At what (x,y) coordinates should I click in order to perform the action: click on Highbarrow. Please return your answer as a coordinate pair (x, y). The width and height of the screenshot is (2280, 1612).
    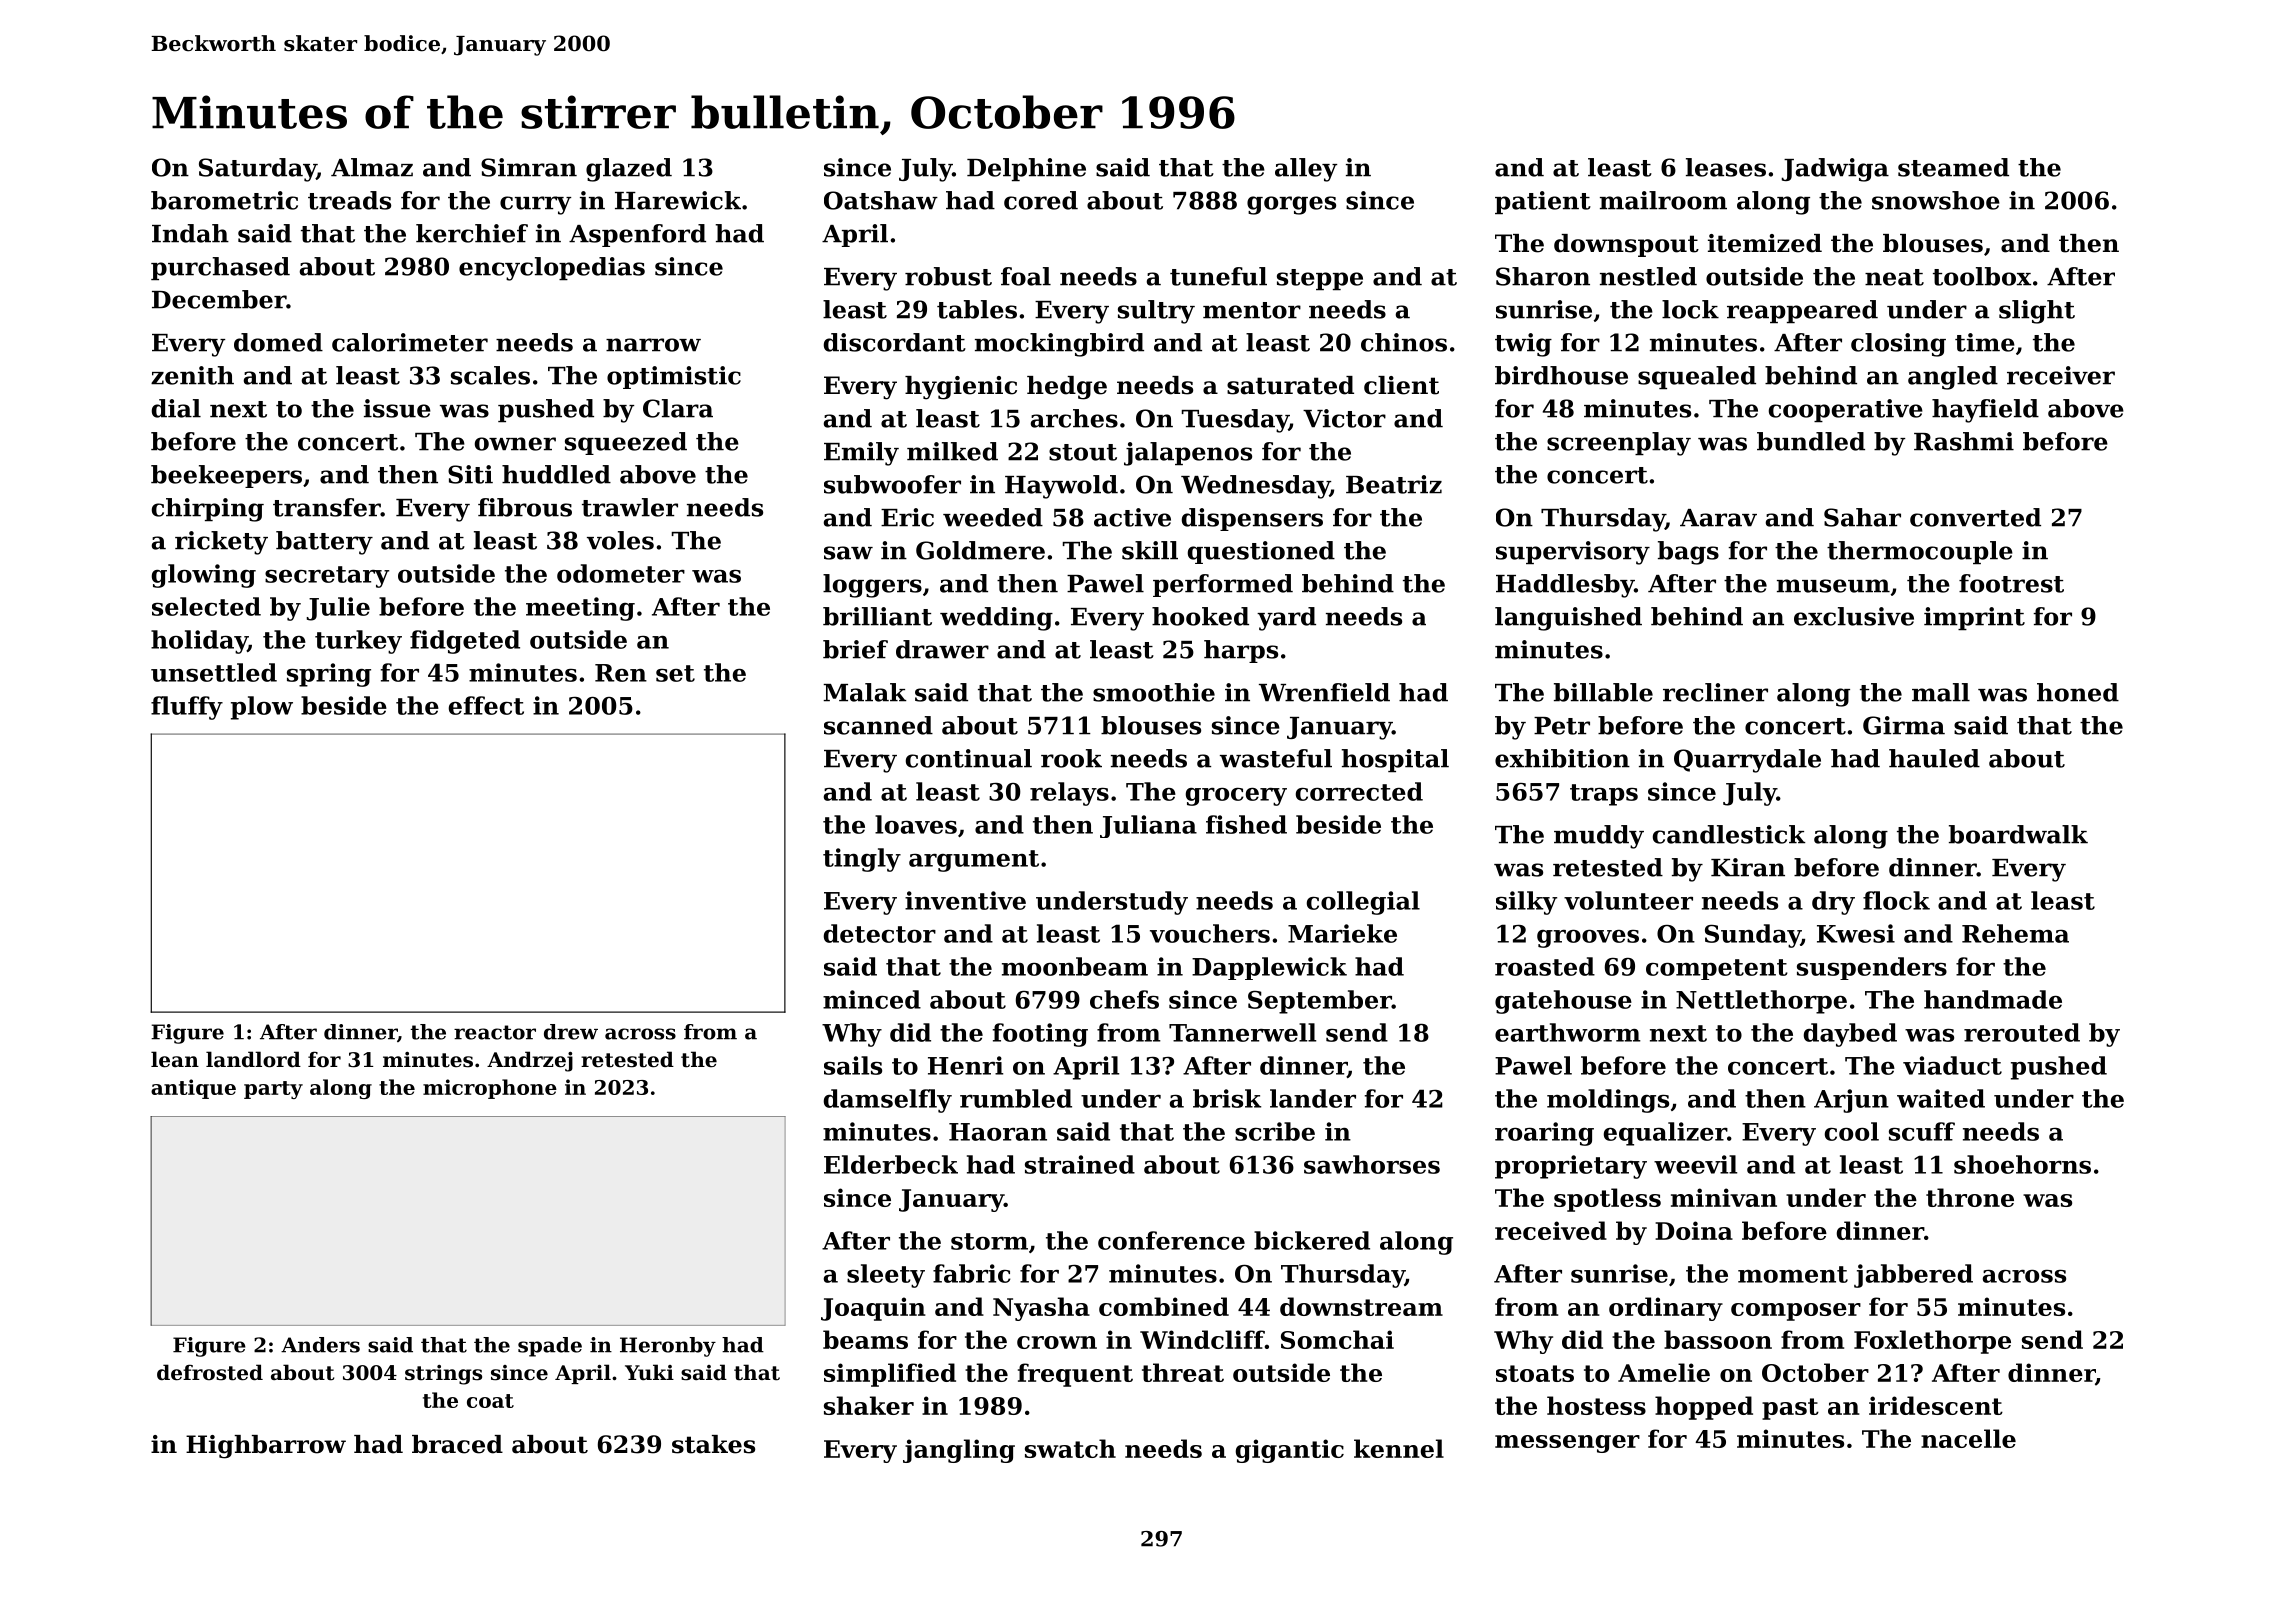
    Looking at the image, I should click on (266, 1447).
